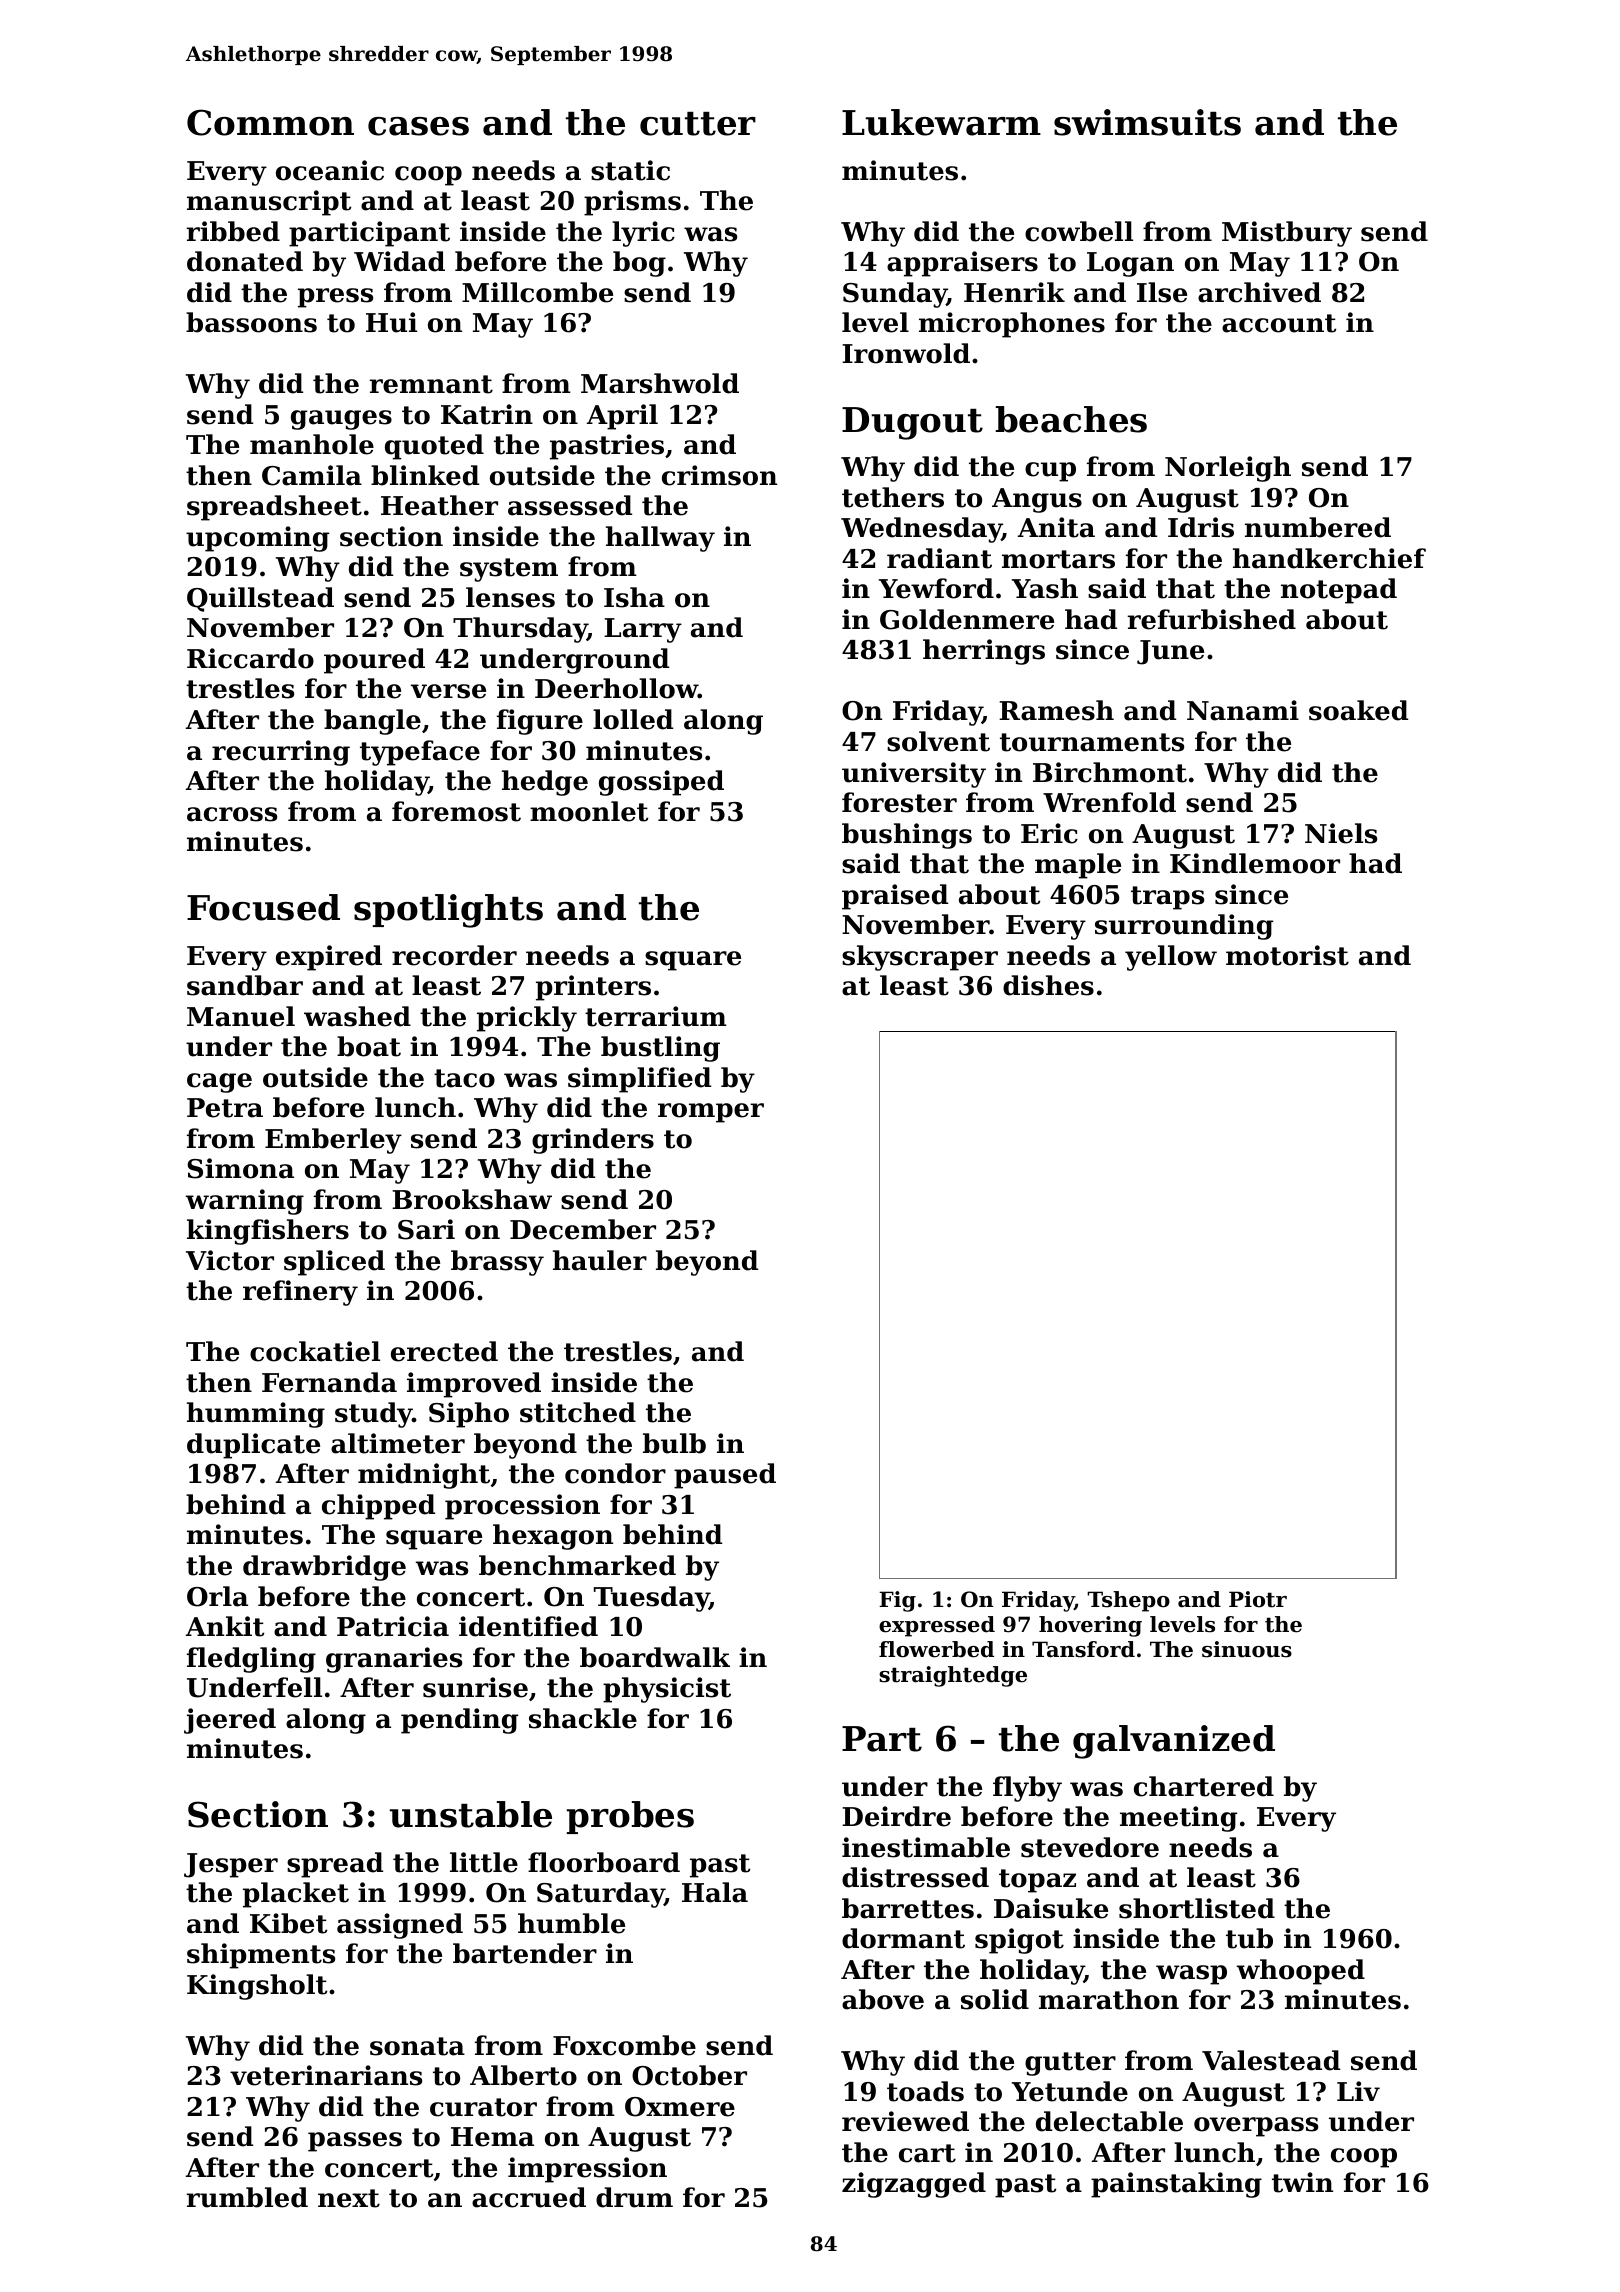  Describe the element at coordinates (711, 1113) in the screenshot. I see `romper` at that location.
